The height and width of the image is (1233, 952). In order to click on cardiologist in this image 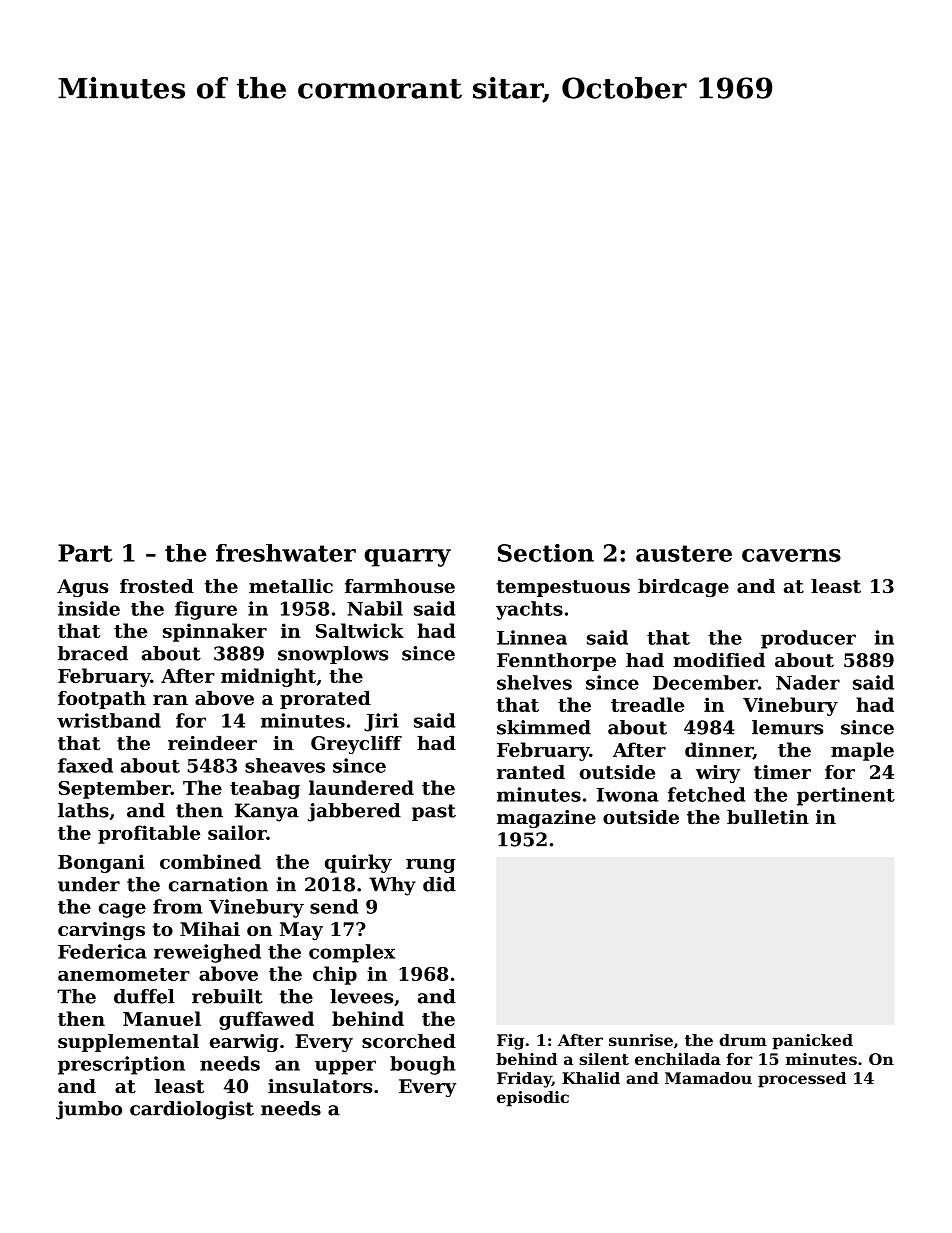, I will do `click(192, 1110)`.
